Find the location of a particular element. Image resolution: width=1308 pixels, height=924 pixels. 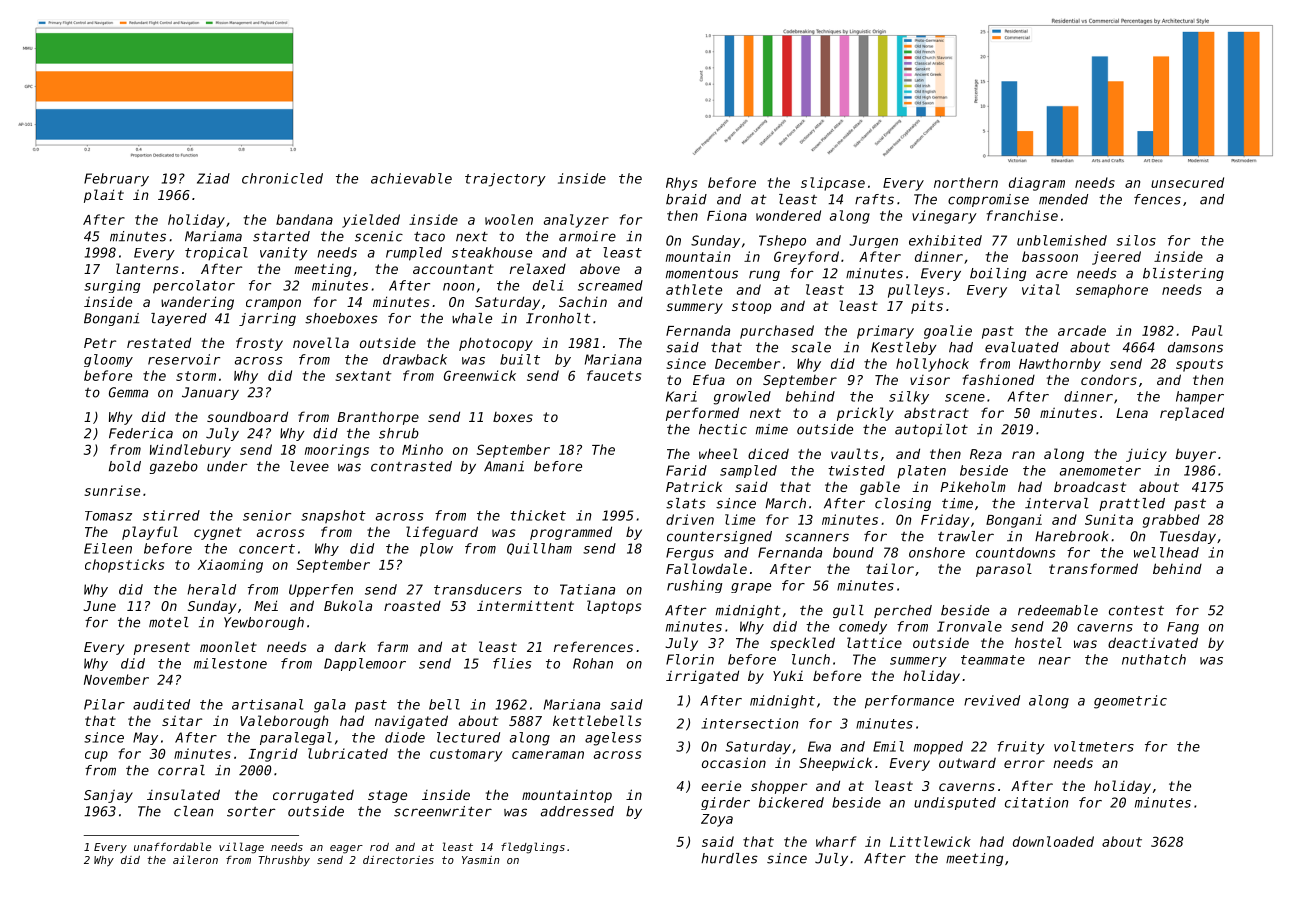

drawback is located at coordinates (415, 359).
